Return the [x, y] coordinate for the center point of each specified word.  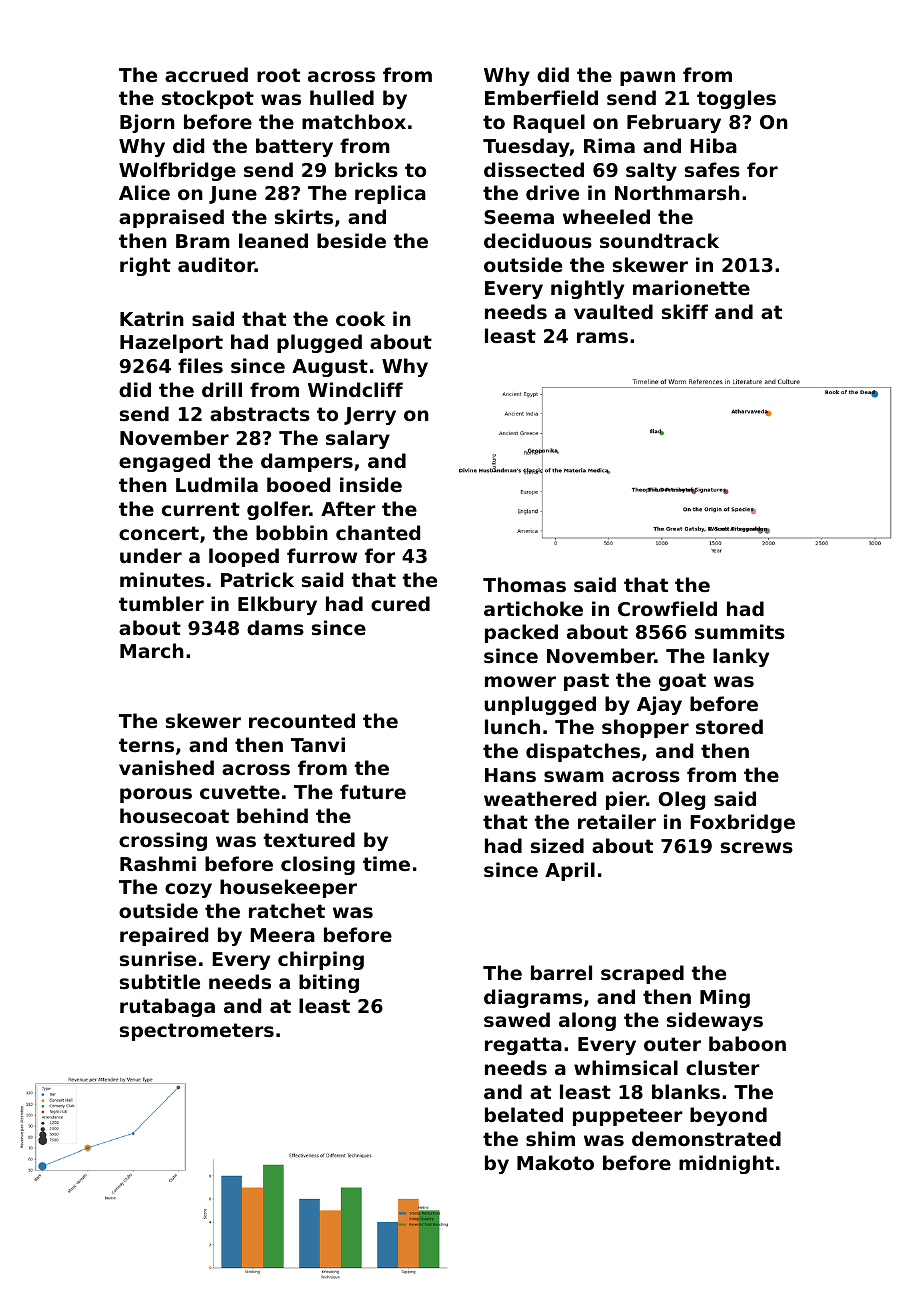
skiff [685, 312]
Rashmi [158, 863]
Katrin [152, 318]
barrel [561, 972]
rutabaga [167, 1007]
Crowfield [667, 608]
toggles [736, 99]
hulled [342, 97]
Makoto [555, 1162]
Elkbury [277, 605]
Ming [725, 998]
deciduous [538, 241]
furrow [322, 555]
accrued [206, 74]
